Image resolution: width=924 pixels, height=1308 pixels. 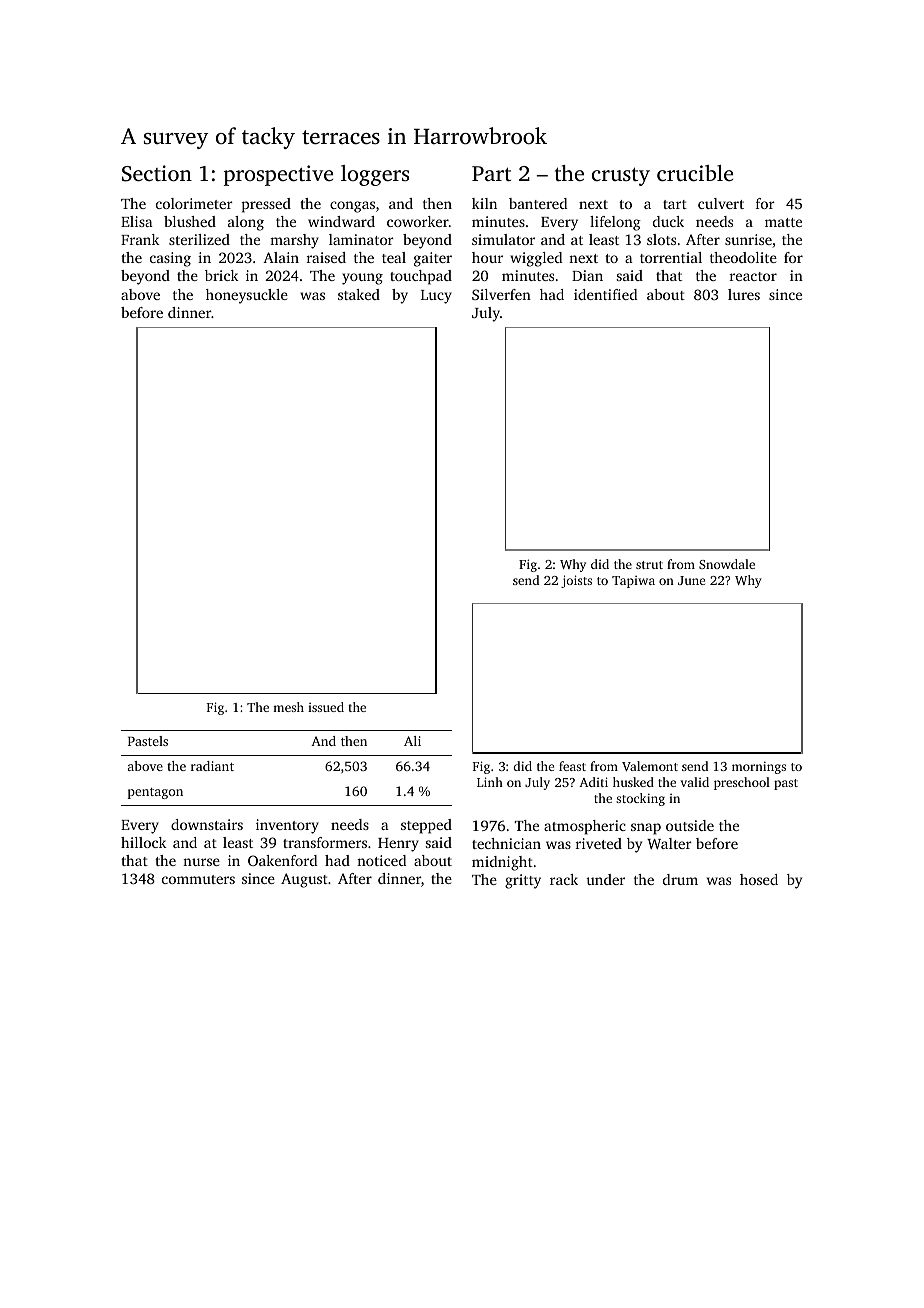 What do you see at coordinates (155, 793) in the page?
I see `pentagon` at bounding box center [155, 793].
